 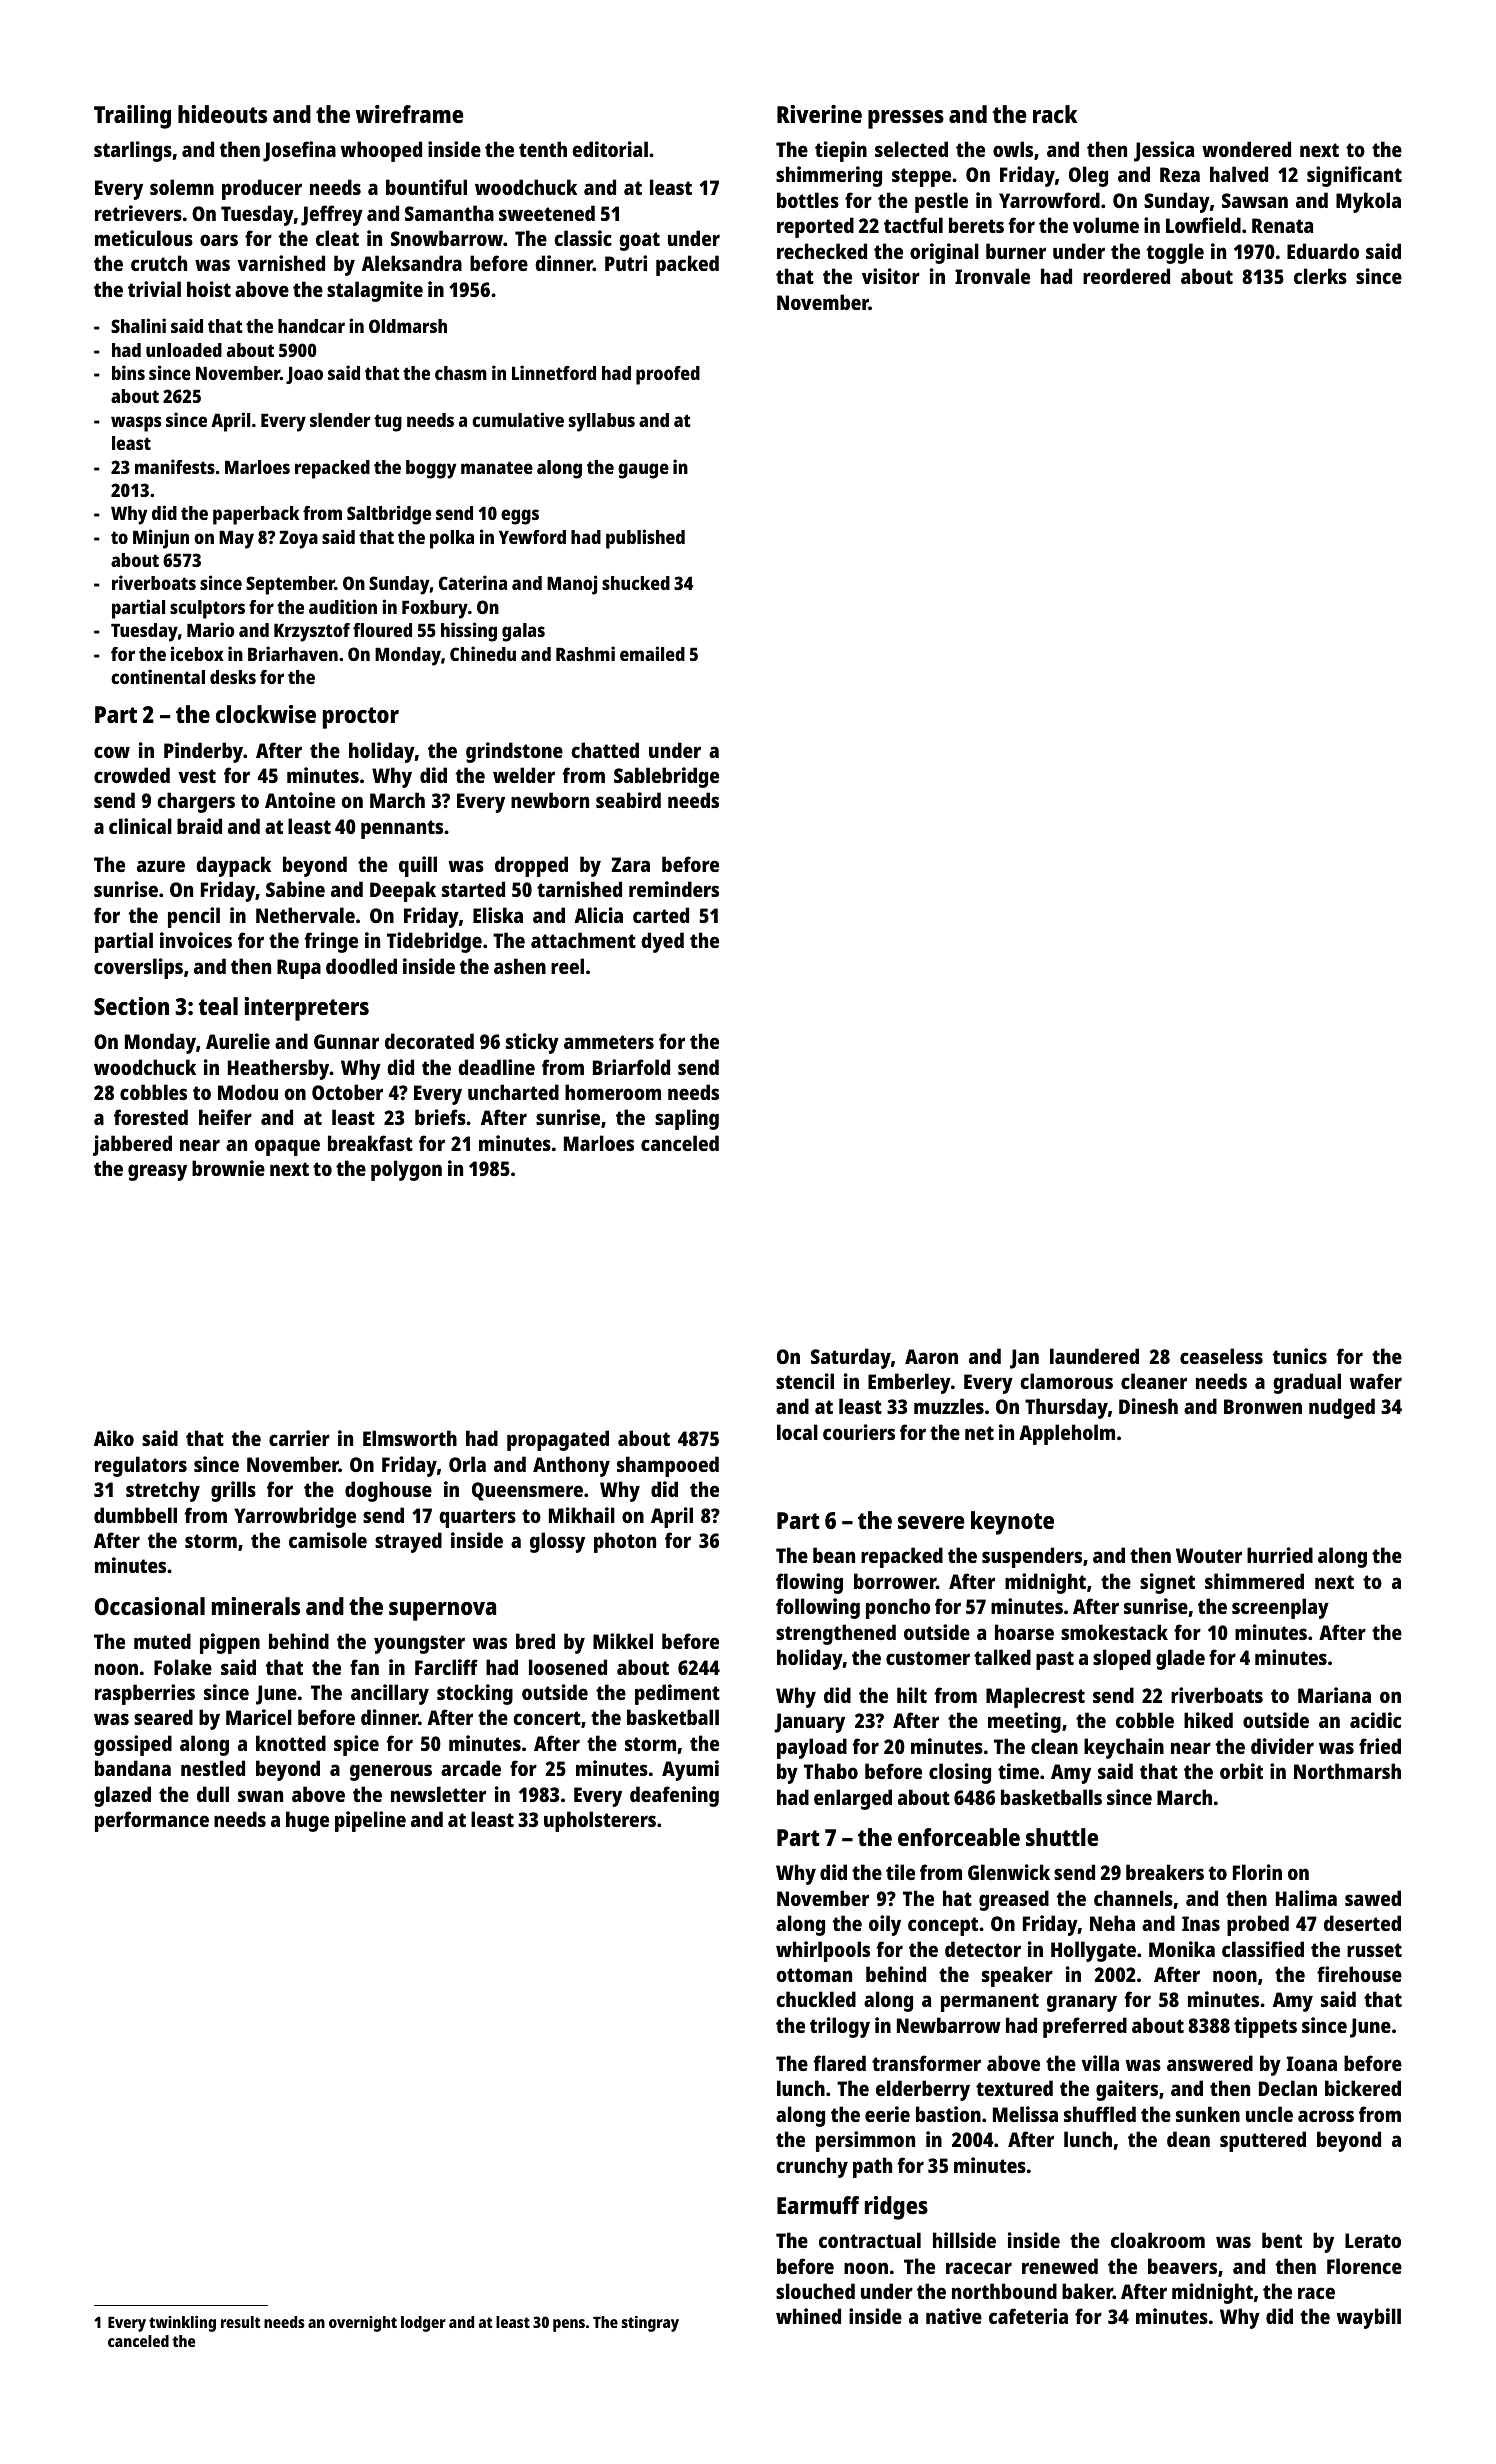 I want to click on wondered, so click(x=1246, y=149).
